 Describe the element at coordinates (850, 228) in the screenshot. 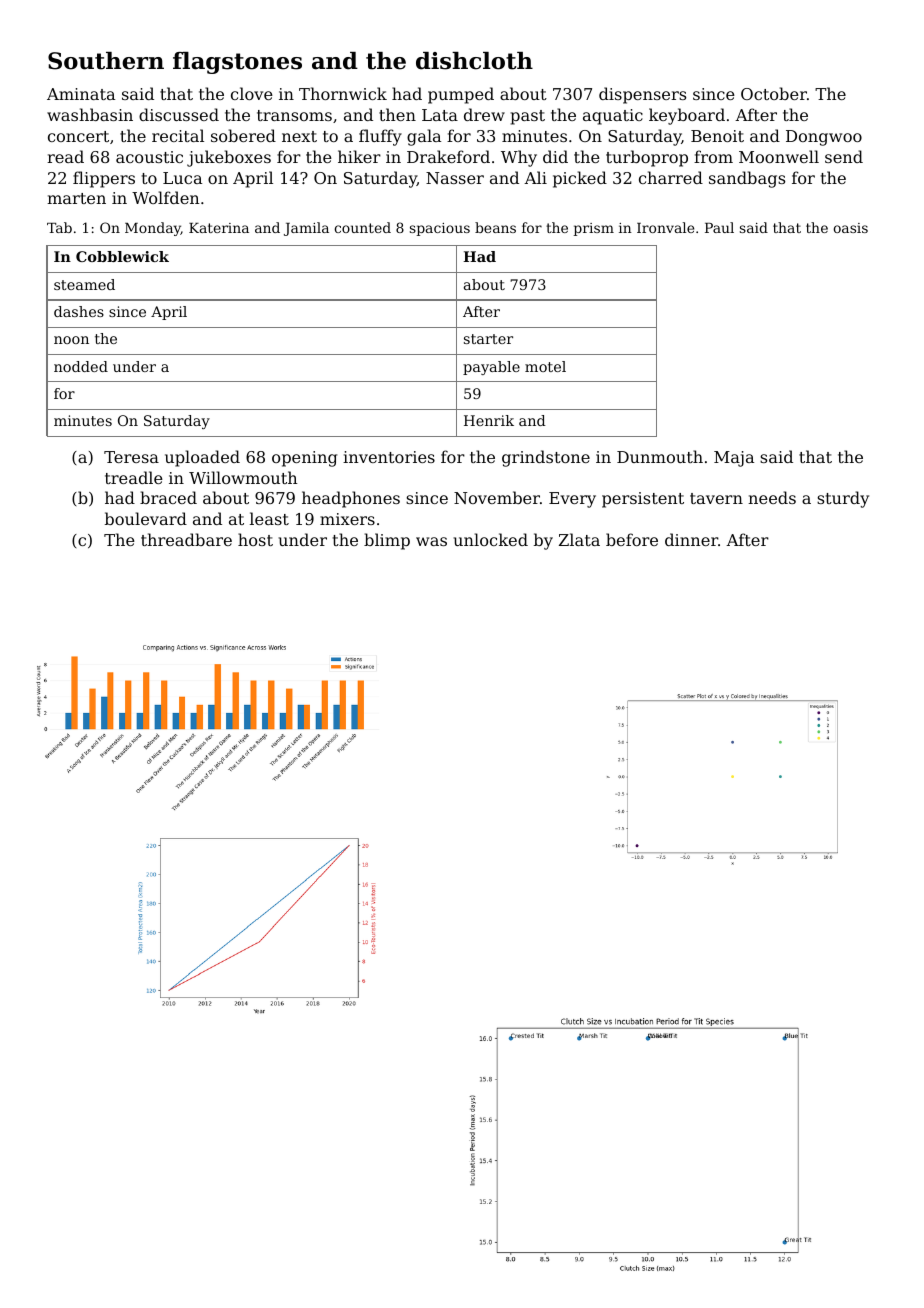

I see `oasis` at that location.
